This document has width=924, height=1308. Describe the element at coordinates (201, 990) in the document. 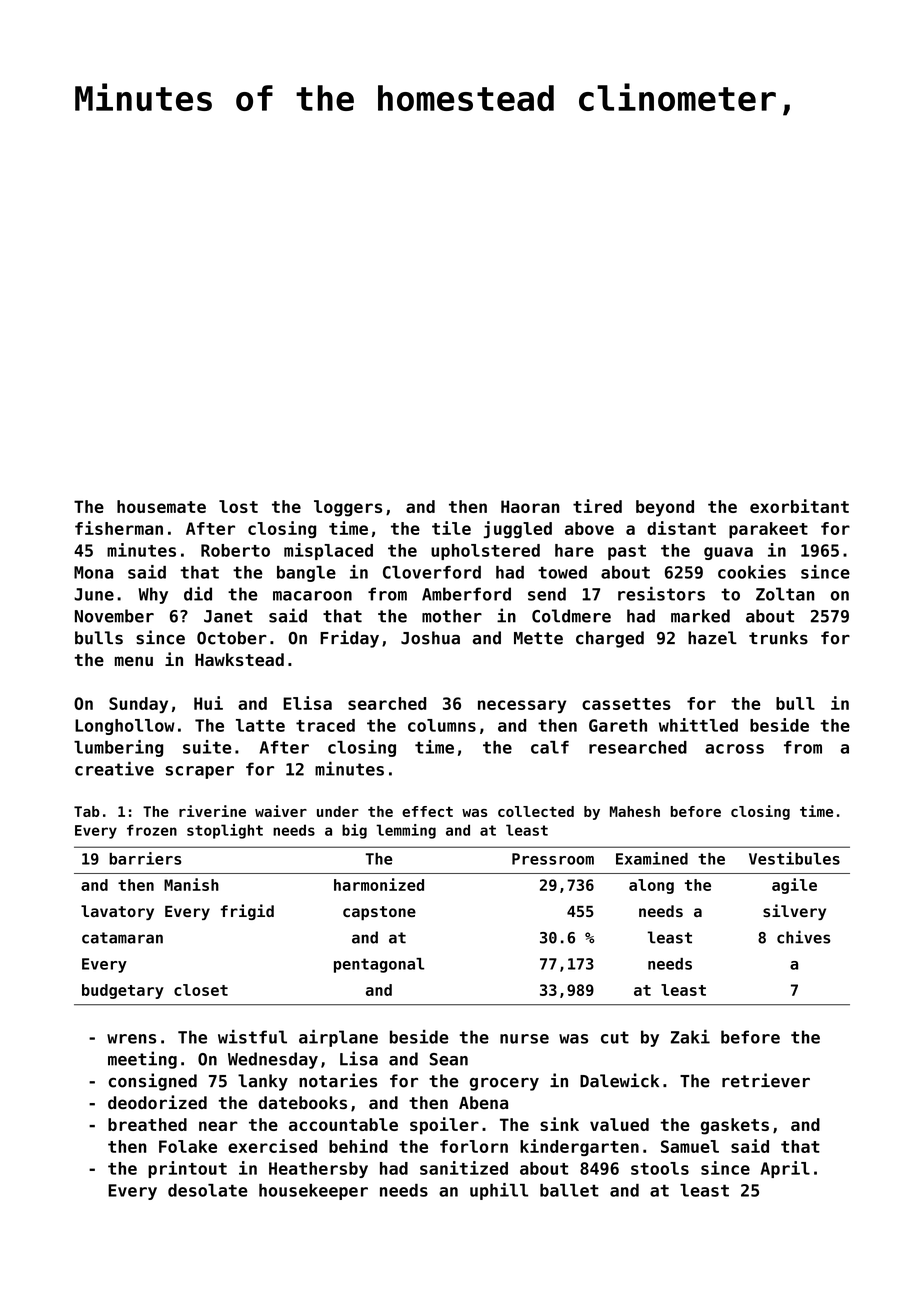

I see `closet` at that location.
